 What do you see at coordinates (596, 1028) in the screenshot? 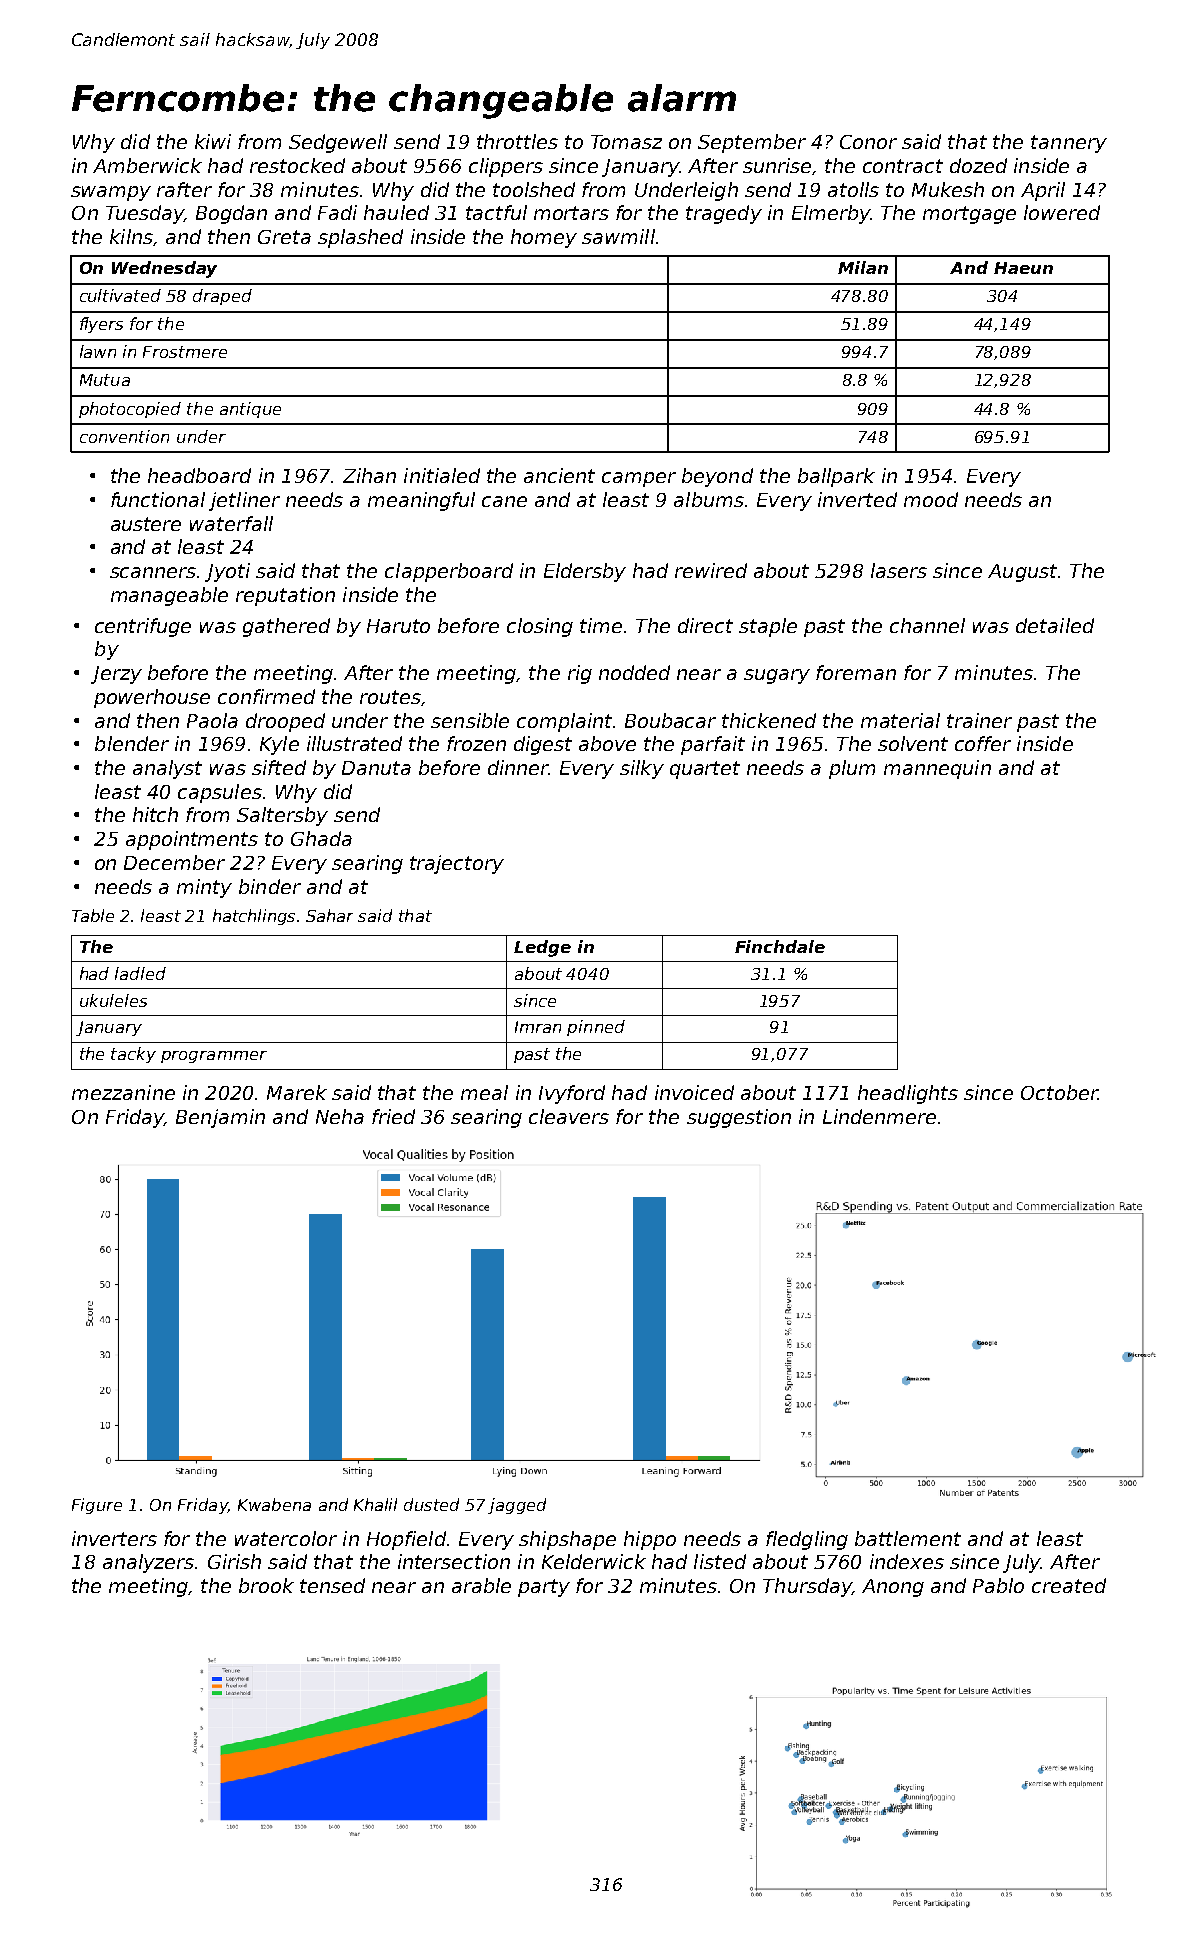
I see `pinned` at bounding box center [596, 1028].
